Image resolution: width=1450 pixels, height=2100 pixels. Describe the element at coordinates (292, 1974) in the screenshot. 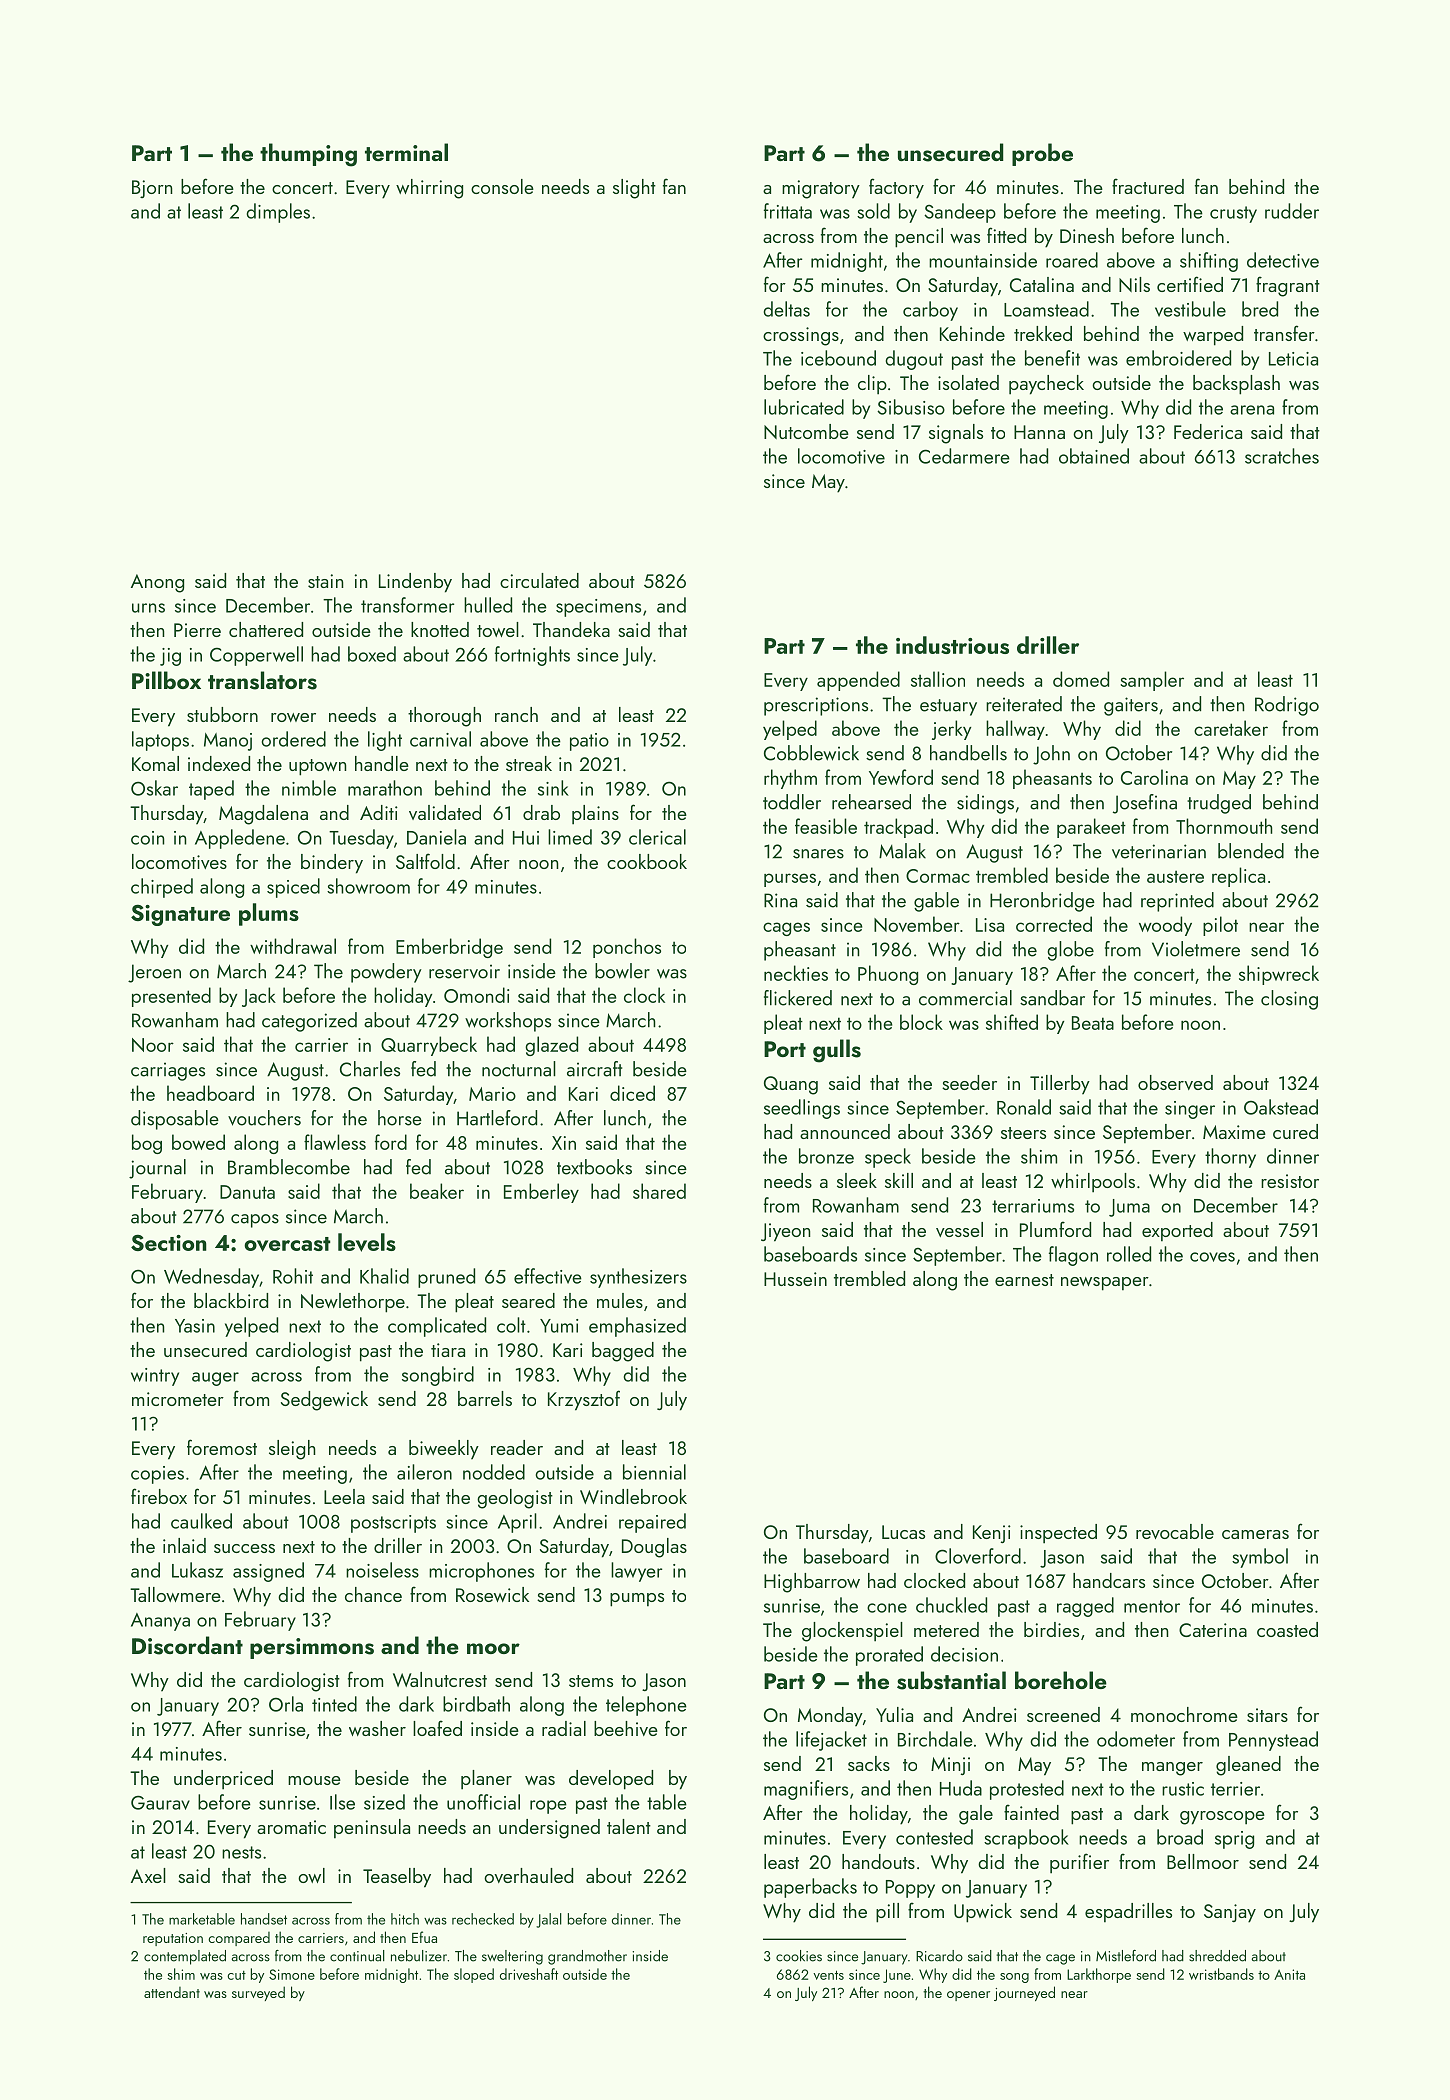

I see `Simone` at that location.
